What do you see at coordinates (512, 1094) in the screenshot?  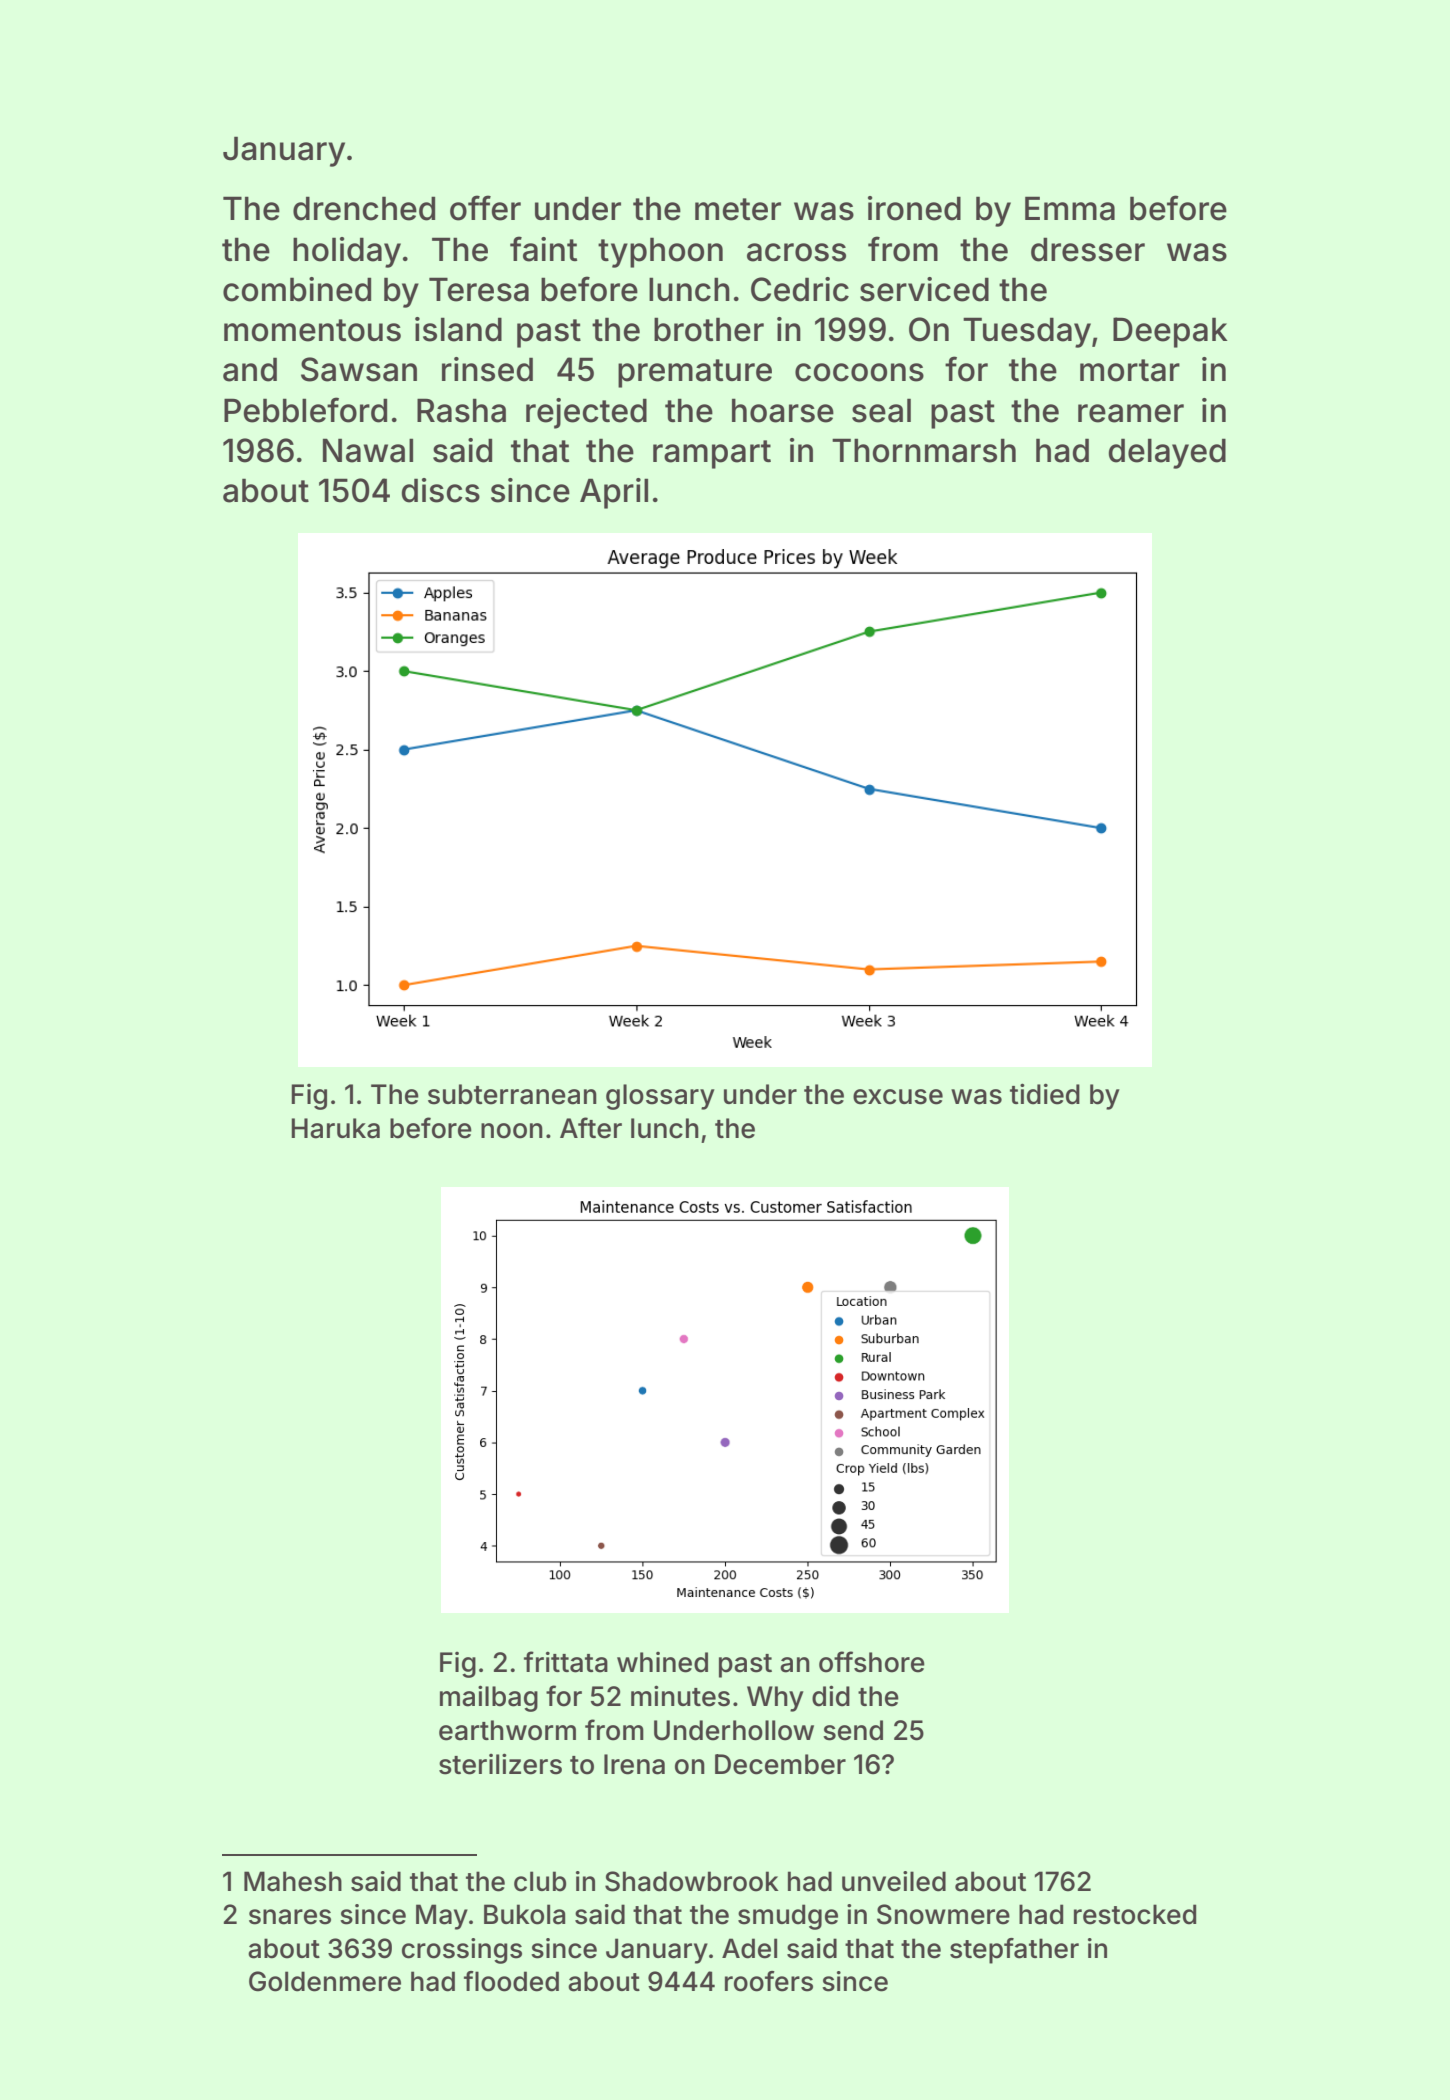 I see `subterranean` at bounding box center [512, 1094].
